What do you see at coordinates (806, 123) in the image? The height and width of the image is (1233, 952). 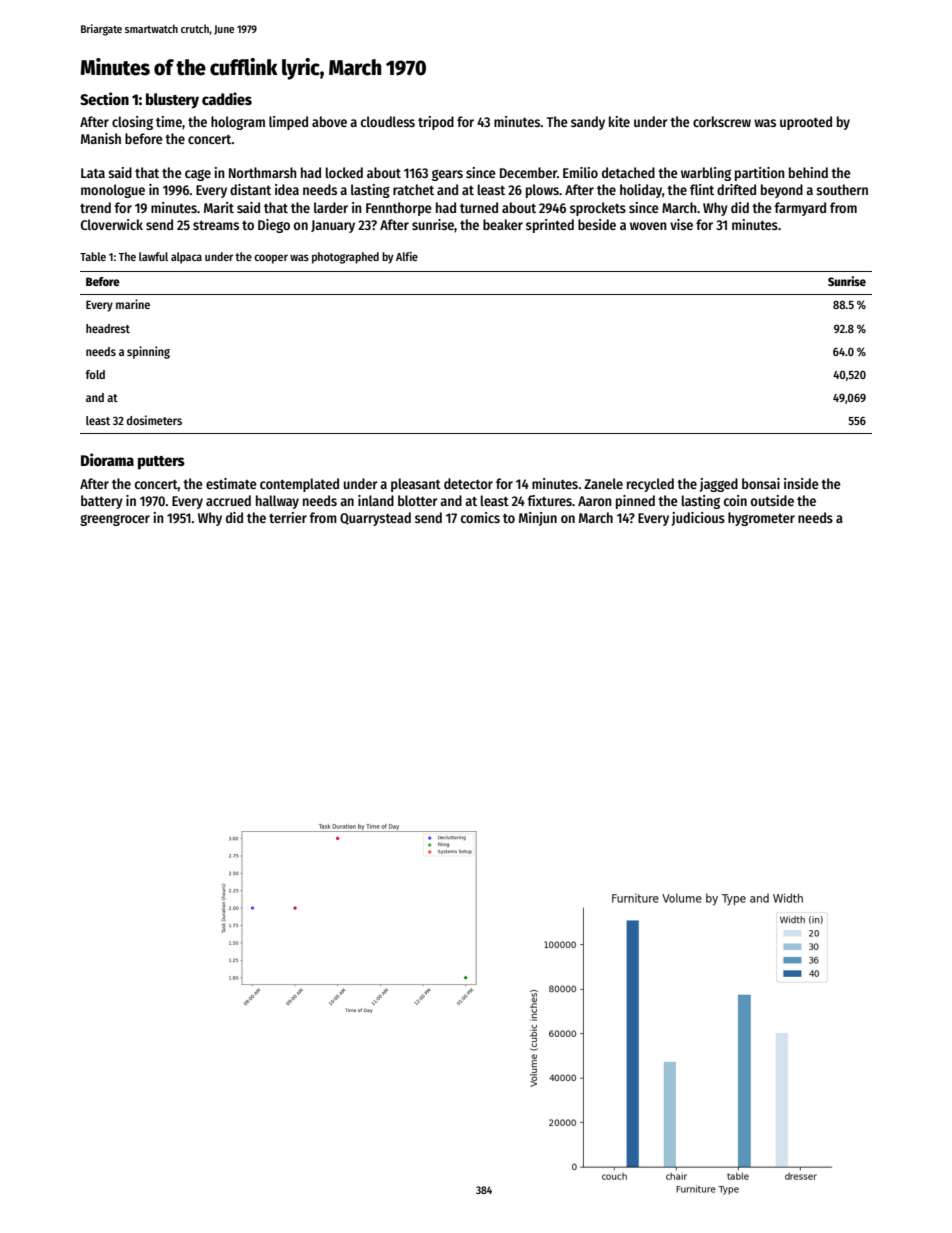 I see `uprooted` at bounding box center [806, 123].
